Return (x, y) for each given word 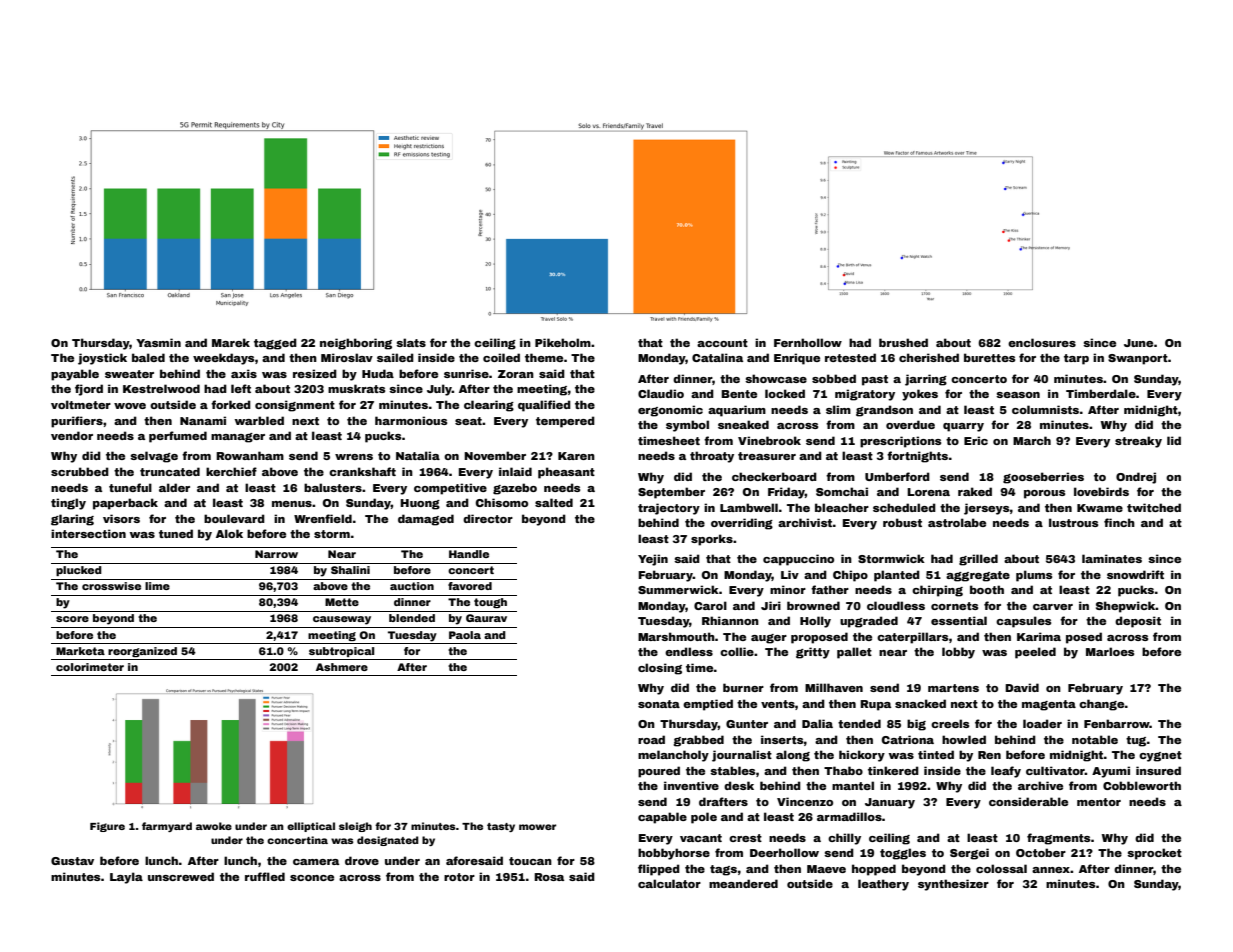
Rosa (549, 877)
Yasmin (158, 342)
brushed (903, 342)
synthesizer (953, 885)
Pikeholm (563, 342)
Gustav (72, 861)
